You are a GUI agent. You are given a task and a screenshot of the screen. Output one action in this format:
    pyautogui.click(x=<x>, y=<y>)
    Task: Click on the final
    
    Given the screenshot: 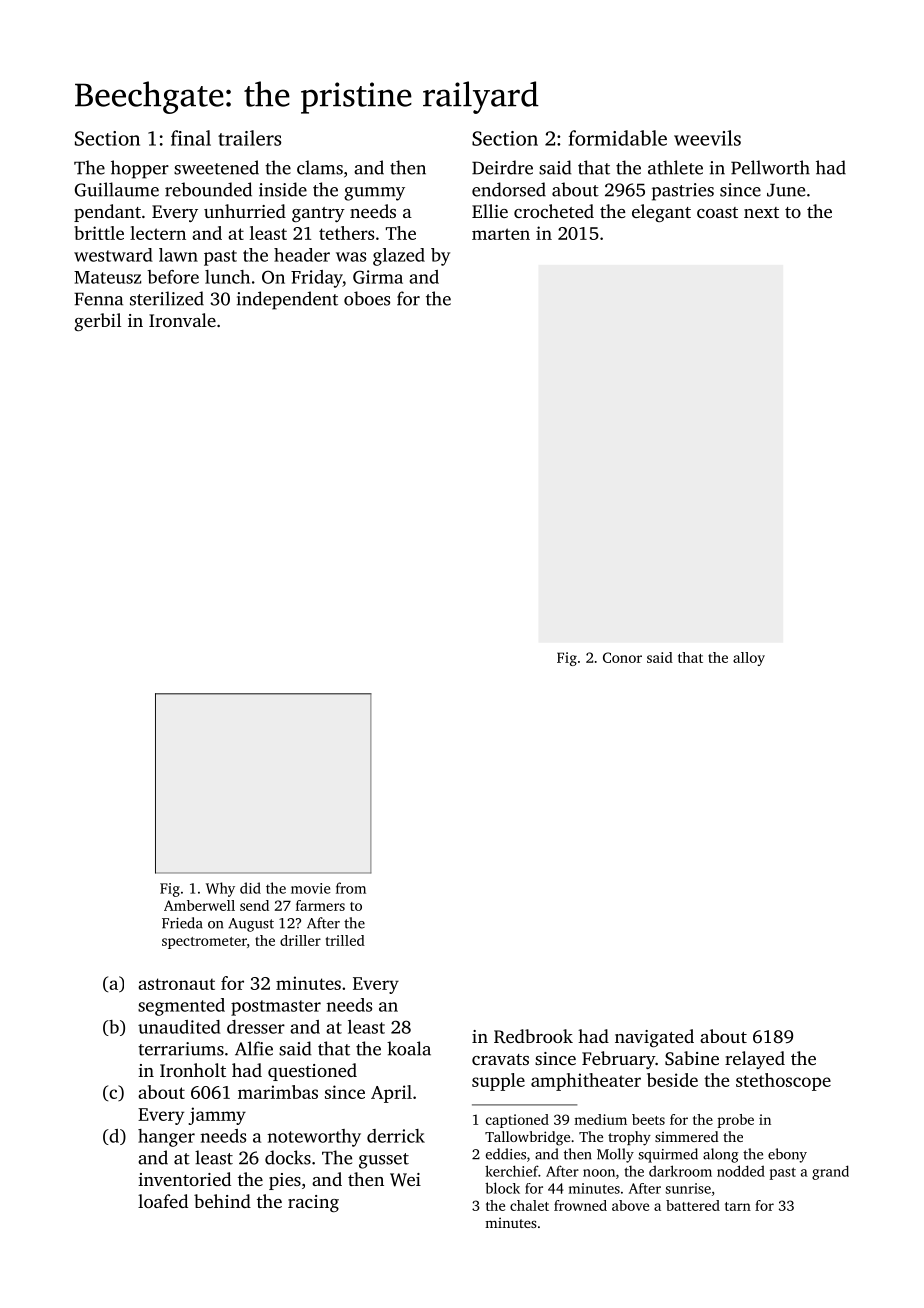 What is the action you would take?
    pyautogui.click(x=191, y=138)
